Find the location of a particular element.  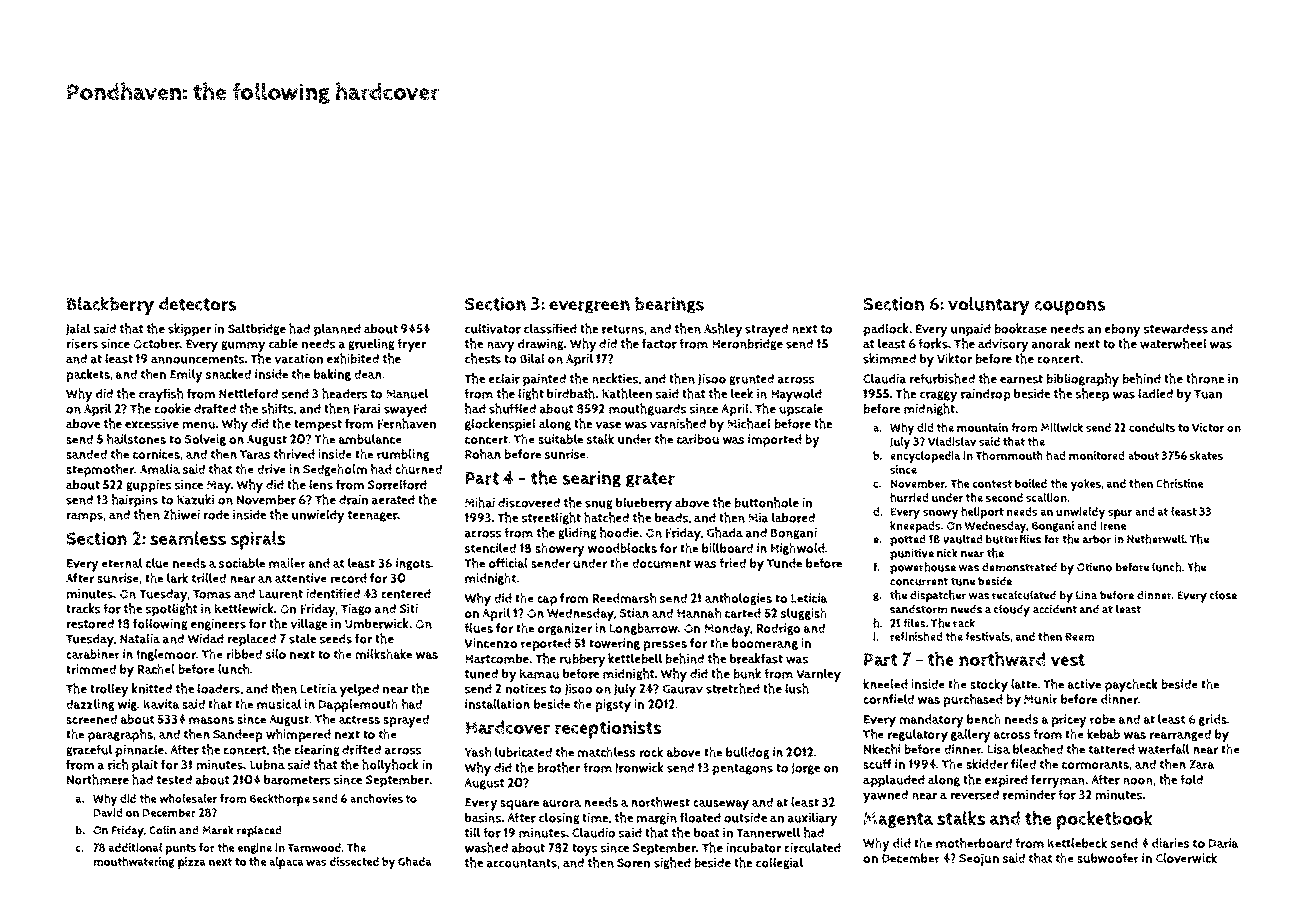

subwoofer is located at coordinates (1108, 858).
